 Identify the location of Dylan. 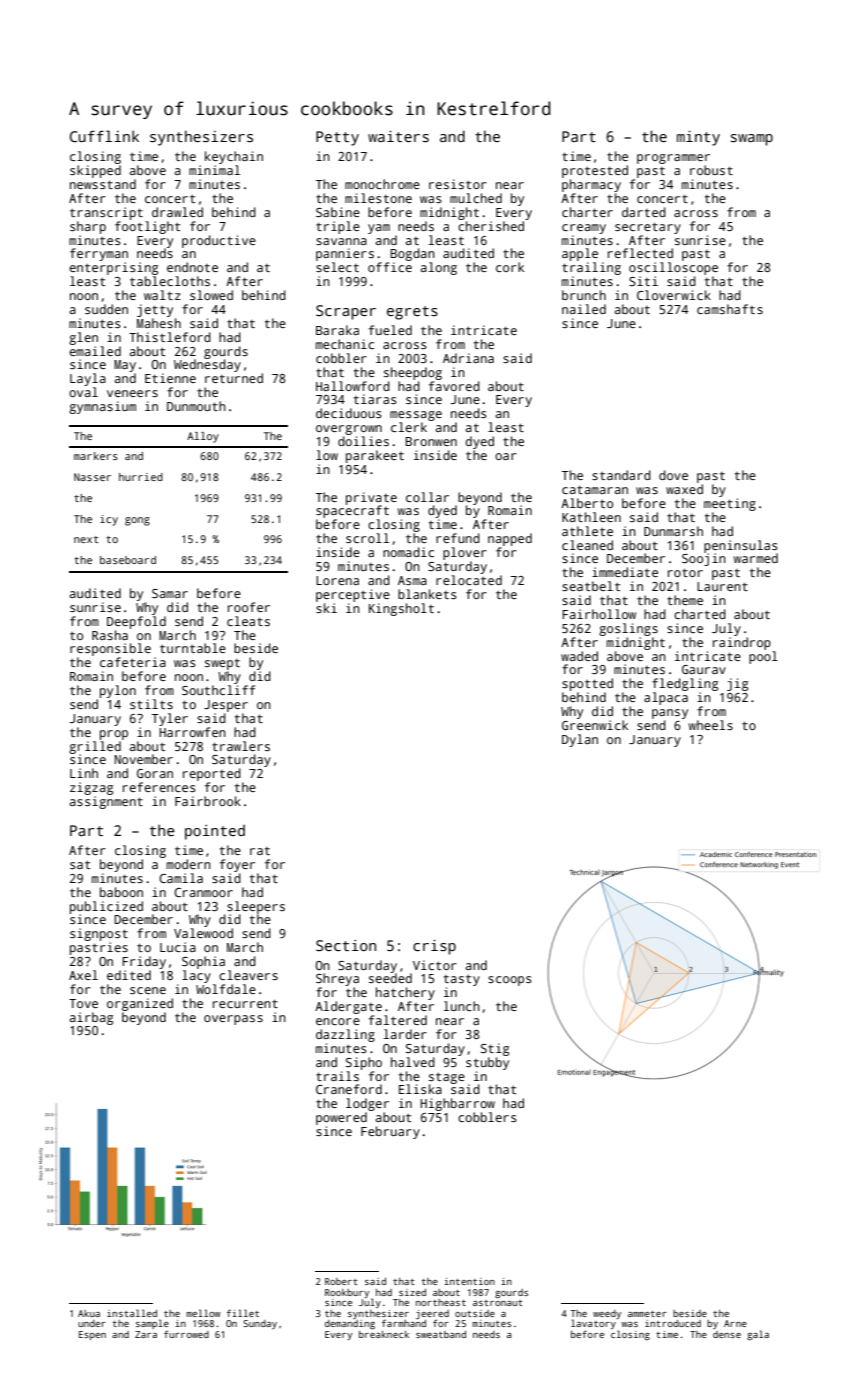
(580, 740).
